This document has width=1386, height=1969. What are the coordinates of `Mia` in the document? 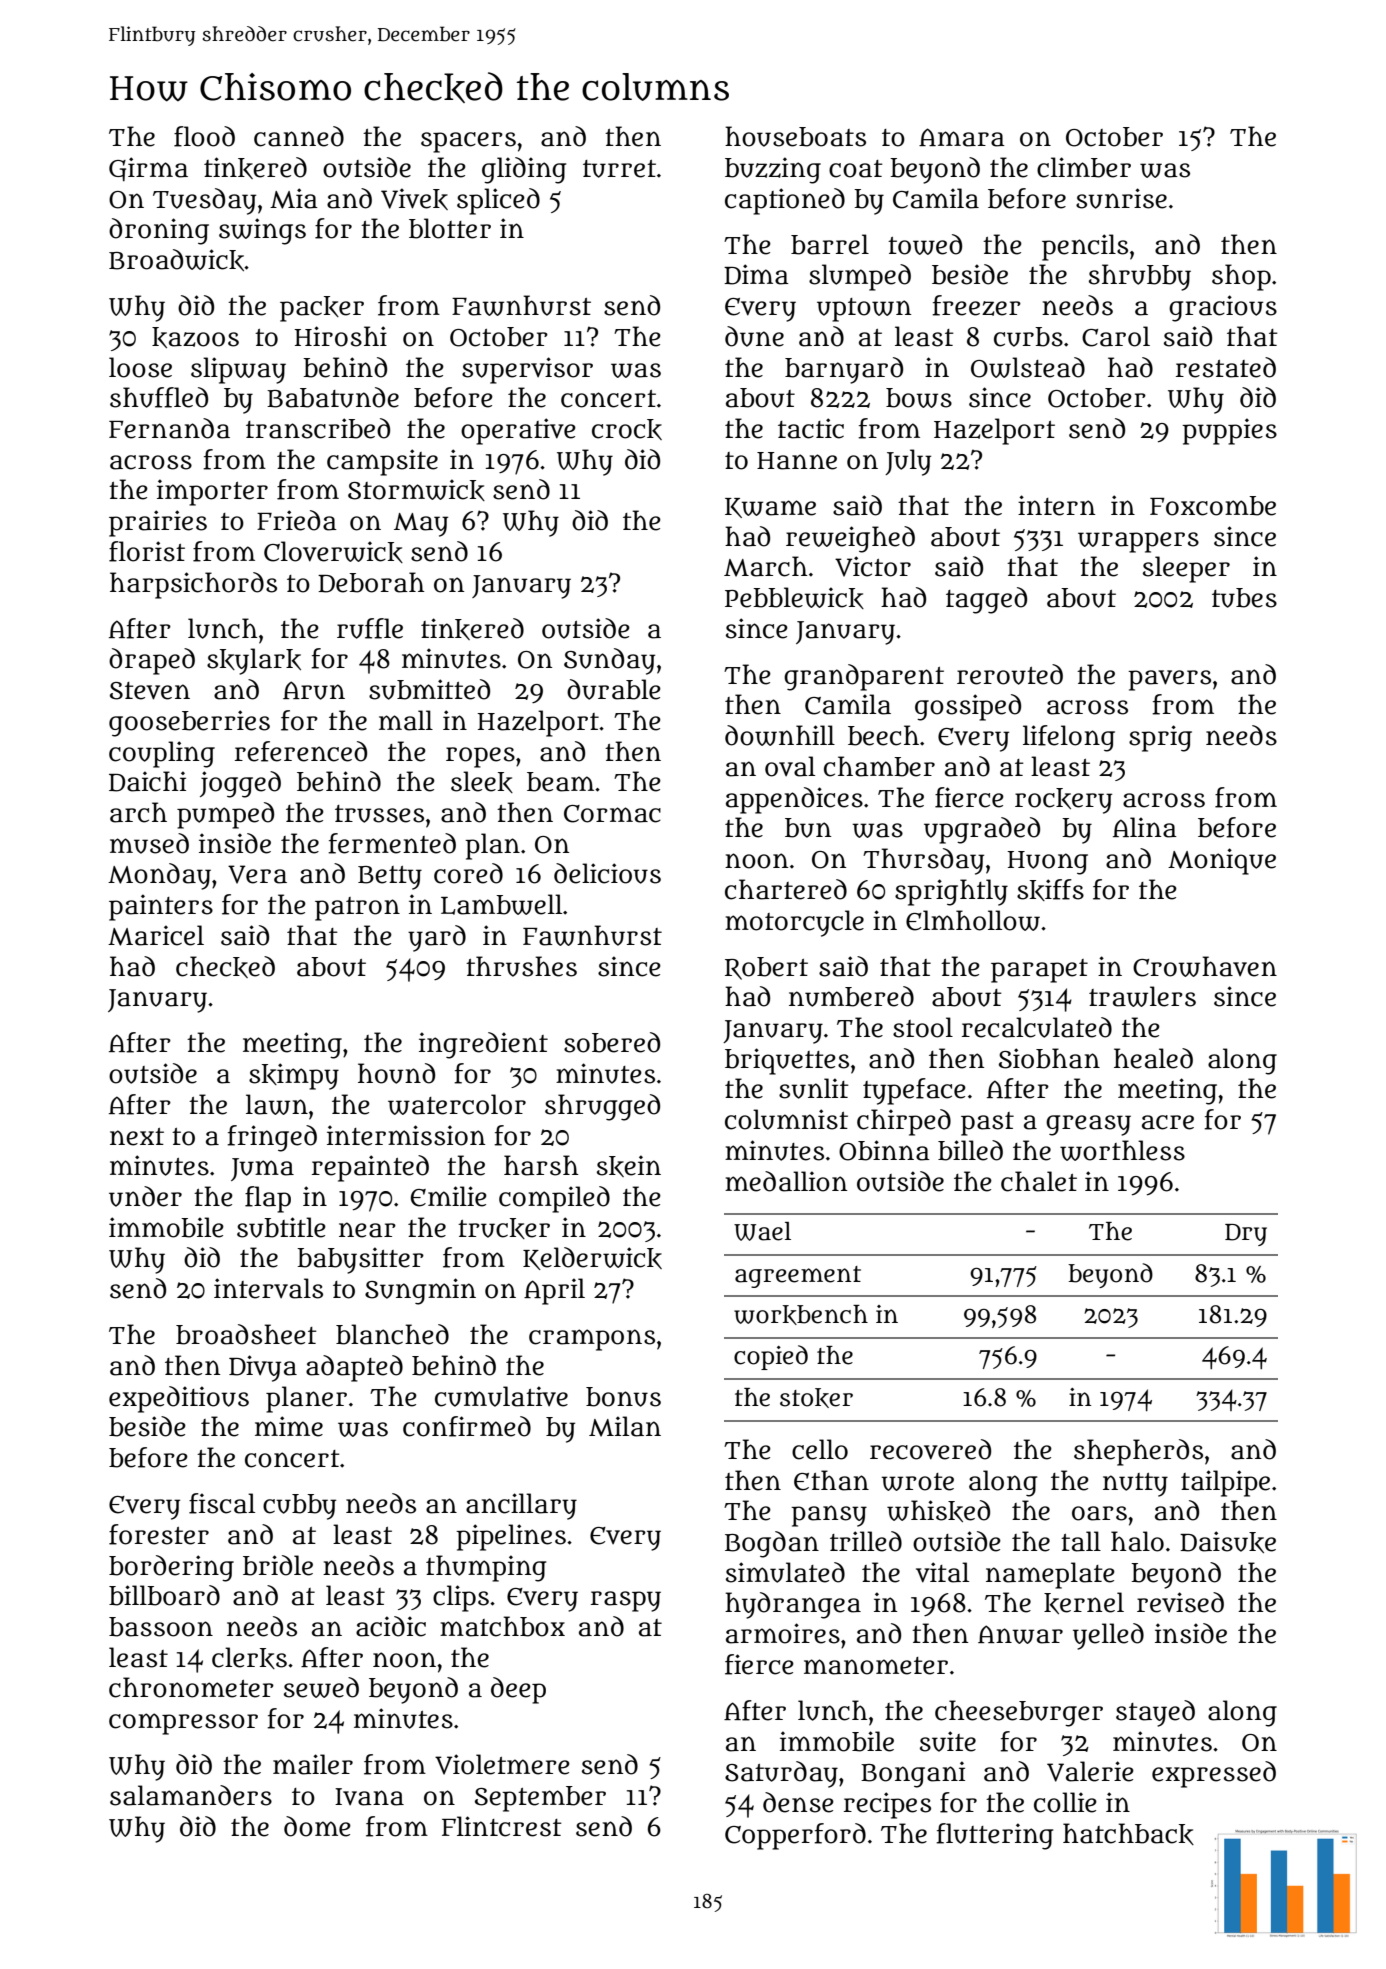 It's located at (294, 198).
